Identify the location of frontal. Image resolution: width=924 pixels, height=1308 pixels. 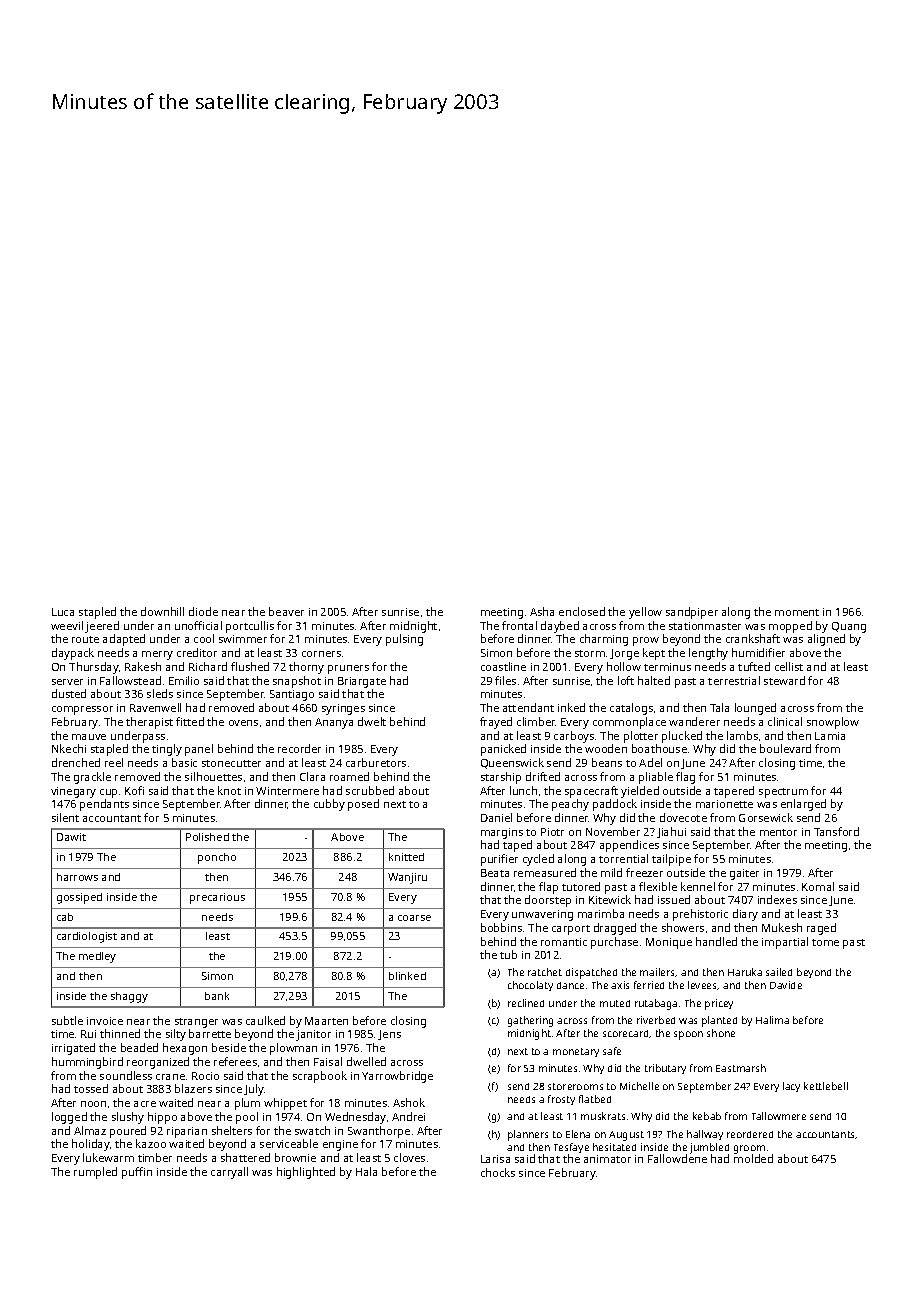
(519, 625).
